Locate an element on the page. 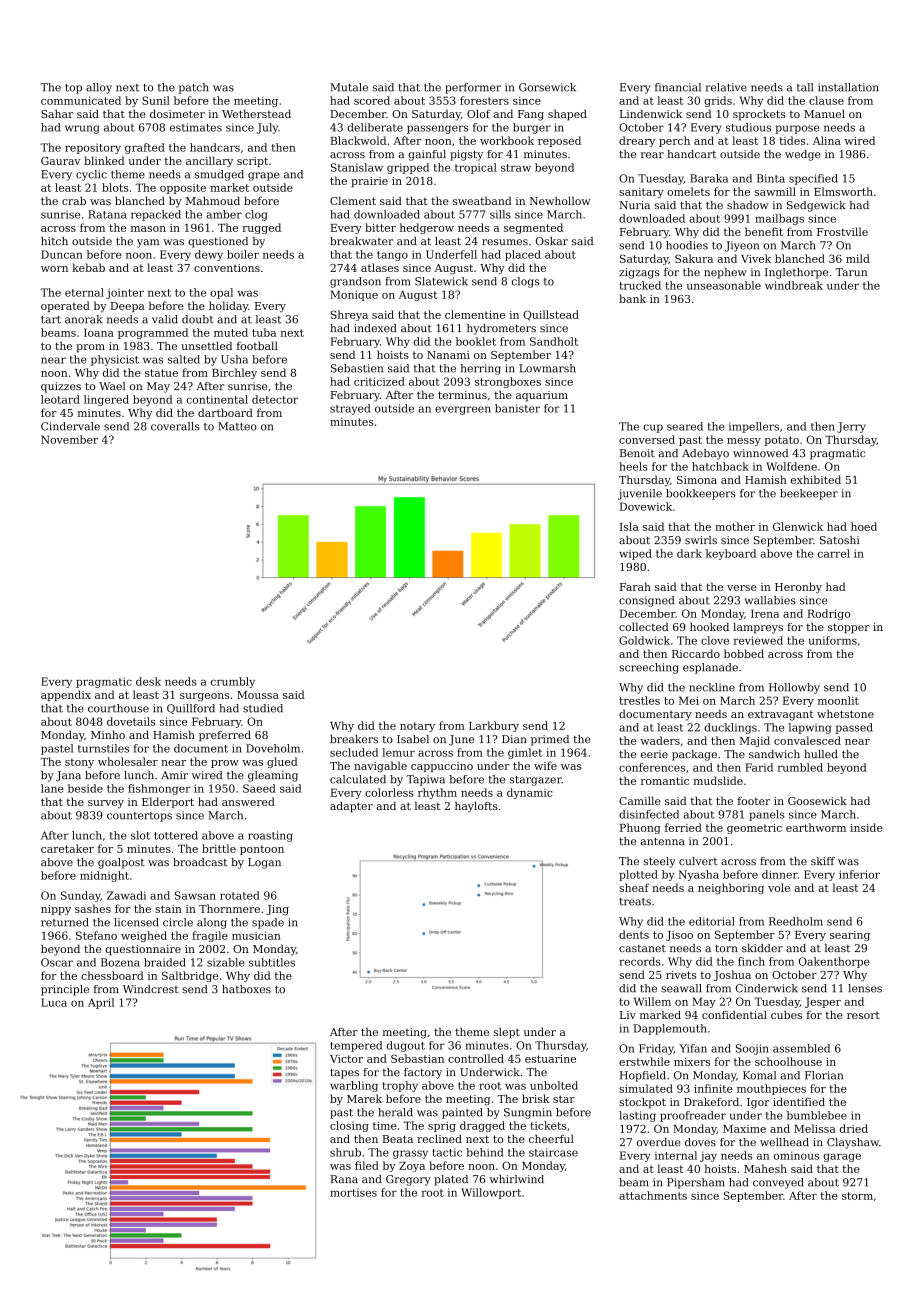 The image size is (924, 1308). Moussa is located at coordinates (258, 695).
